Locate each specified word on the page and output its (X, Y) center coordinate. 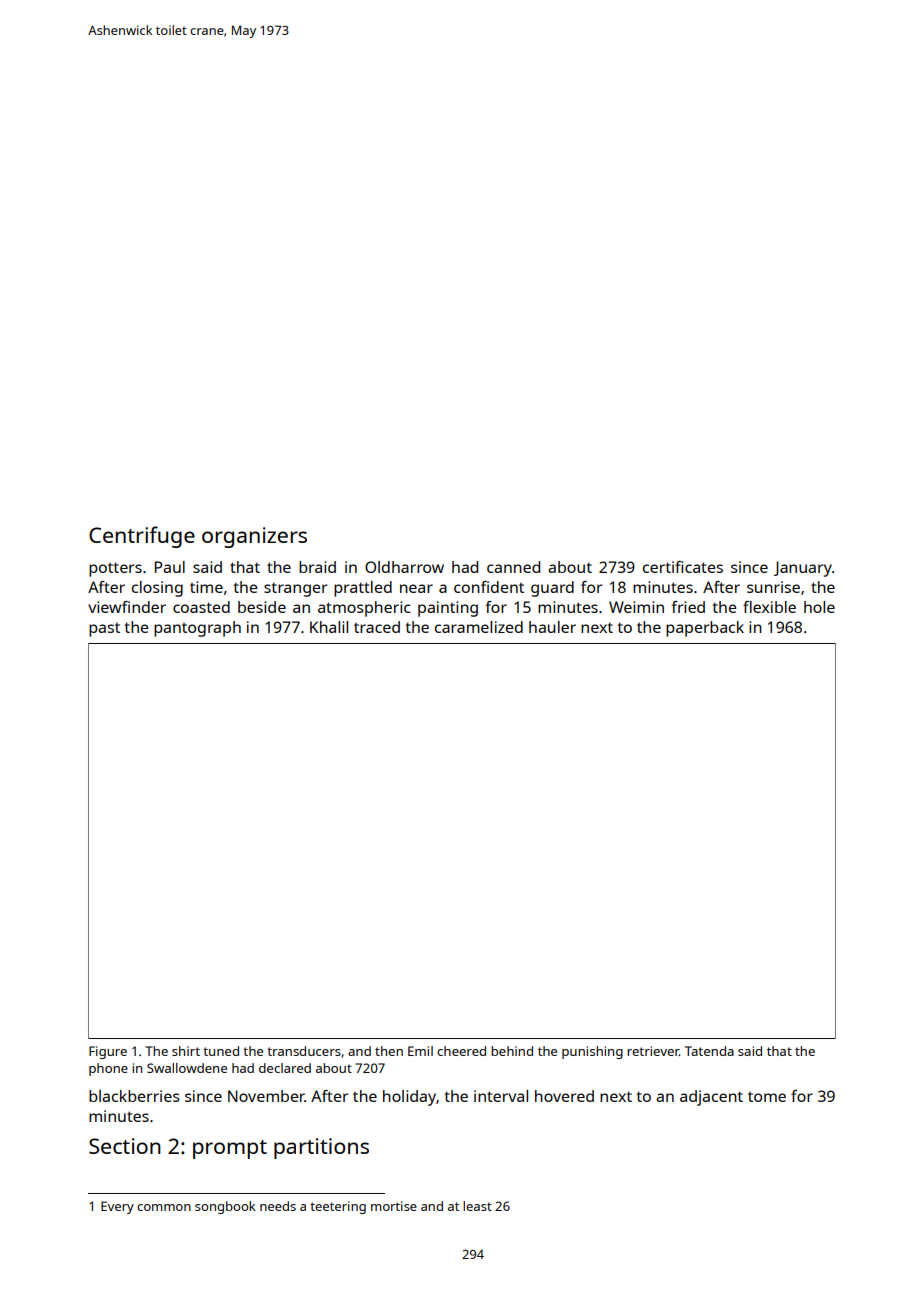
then (389, 1051)
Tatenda (709, 1051)
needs (278, 1206)
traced (377, 627)
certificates (683, 567)
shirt (186, 1051)
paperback (705, 629)
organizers (254, 537)
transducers (304, 1051)
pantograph (197, 629)
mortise (394, 1206)
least (477, 1206)
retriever (653, 1051)
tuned (221, 1051)
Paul (170, 567)
